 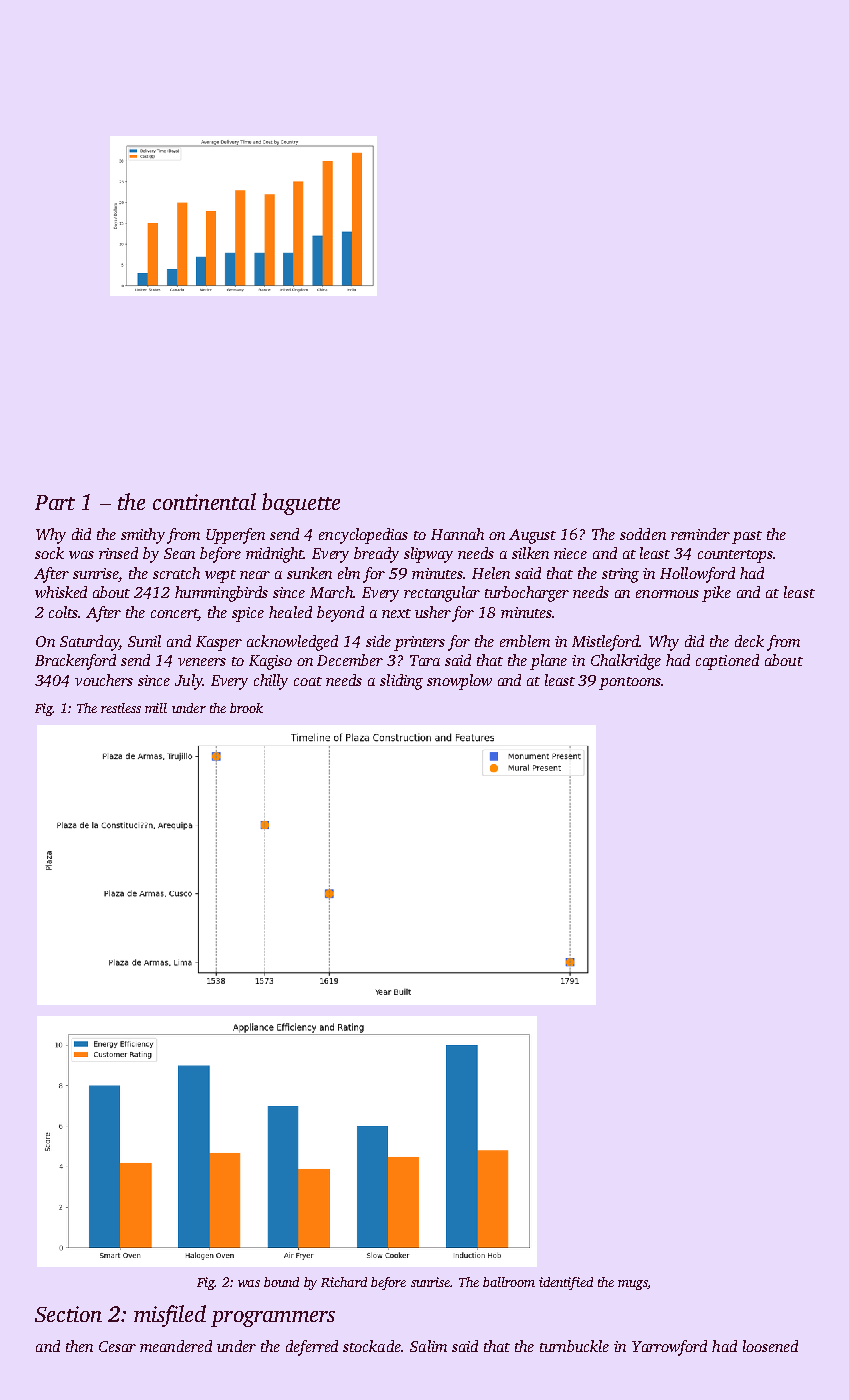 What do you see at coordinates (156, 708) in the screenshot?
I see `mill` at bounding box center [156, 708].
